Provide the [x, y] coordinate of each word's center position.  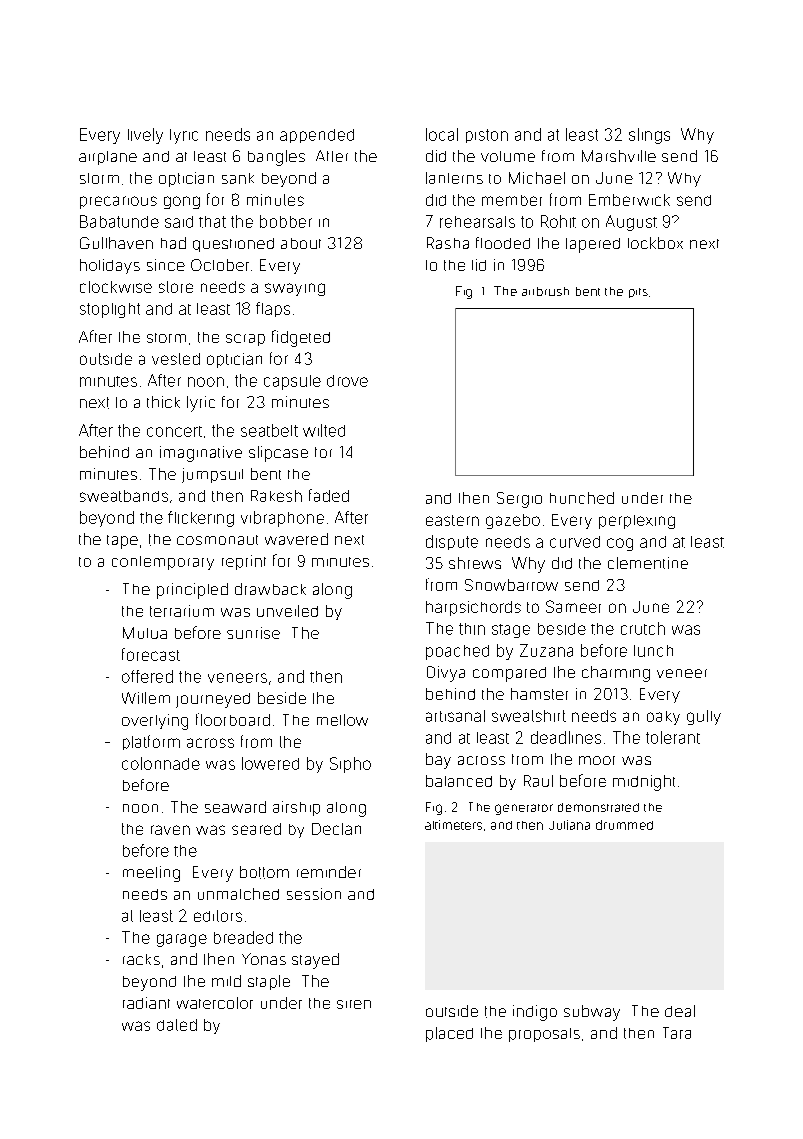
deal [680, 1011]
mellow [342, 720]
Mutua [145, 633]
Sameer [573, 606]
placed [449, 1034]
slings [649, 136]
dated [177, 1025]
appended [317, 136]
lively [145, 136]
